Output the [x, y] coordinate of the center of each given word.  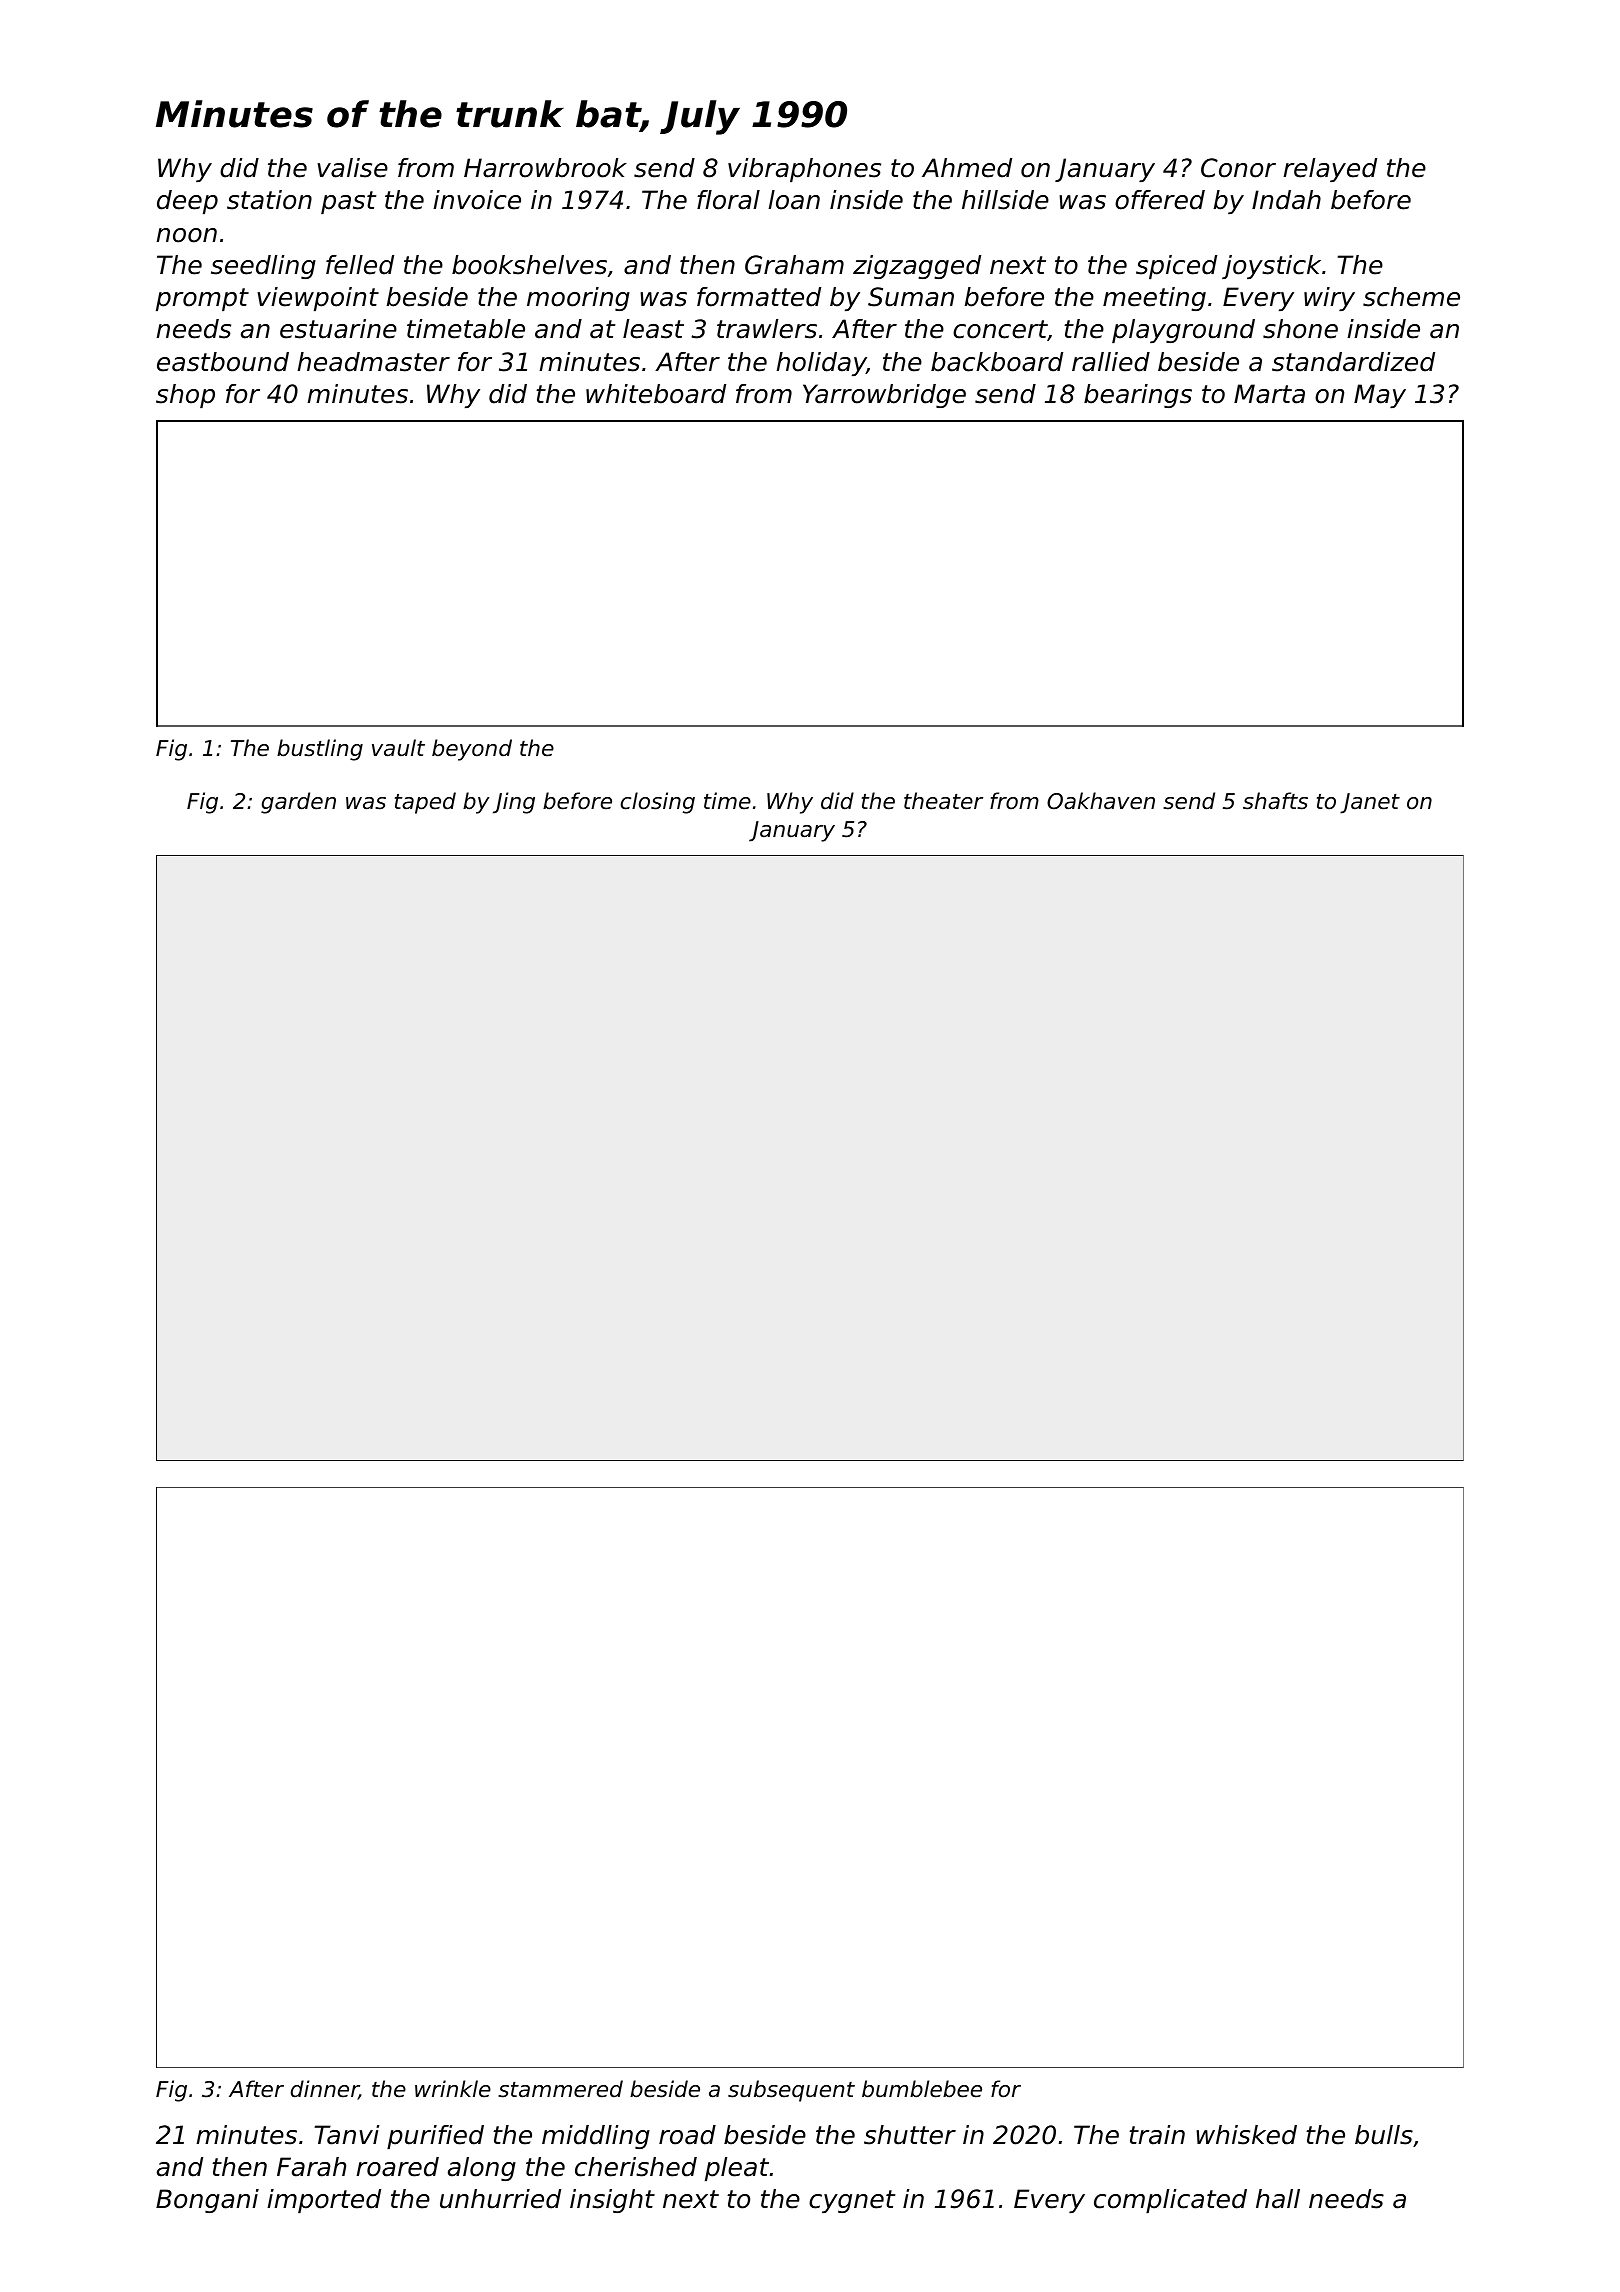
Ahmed [967, 168]
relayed [1330, 170]
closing [658, 803]
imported [324, 2201]
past [349, 202]
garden [298, 803]
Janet [1370, 803]
